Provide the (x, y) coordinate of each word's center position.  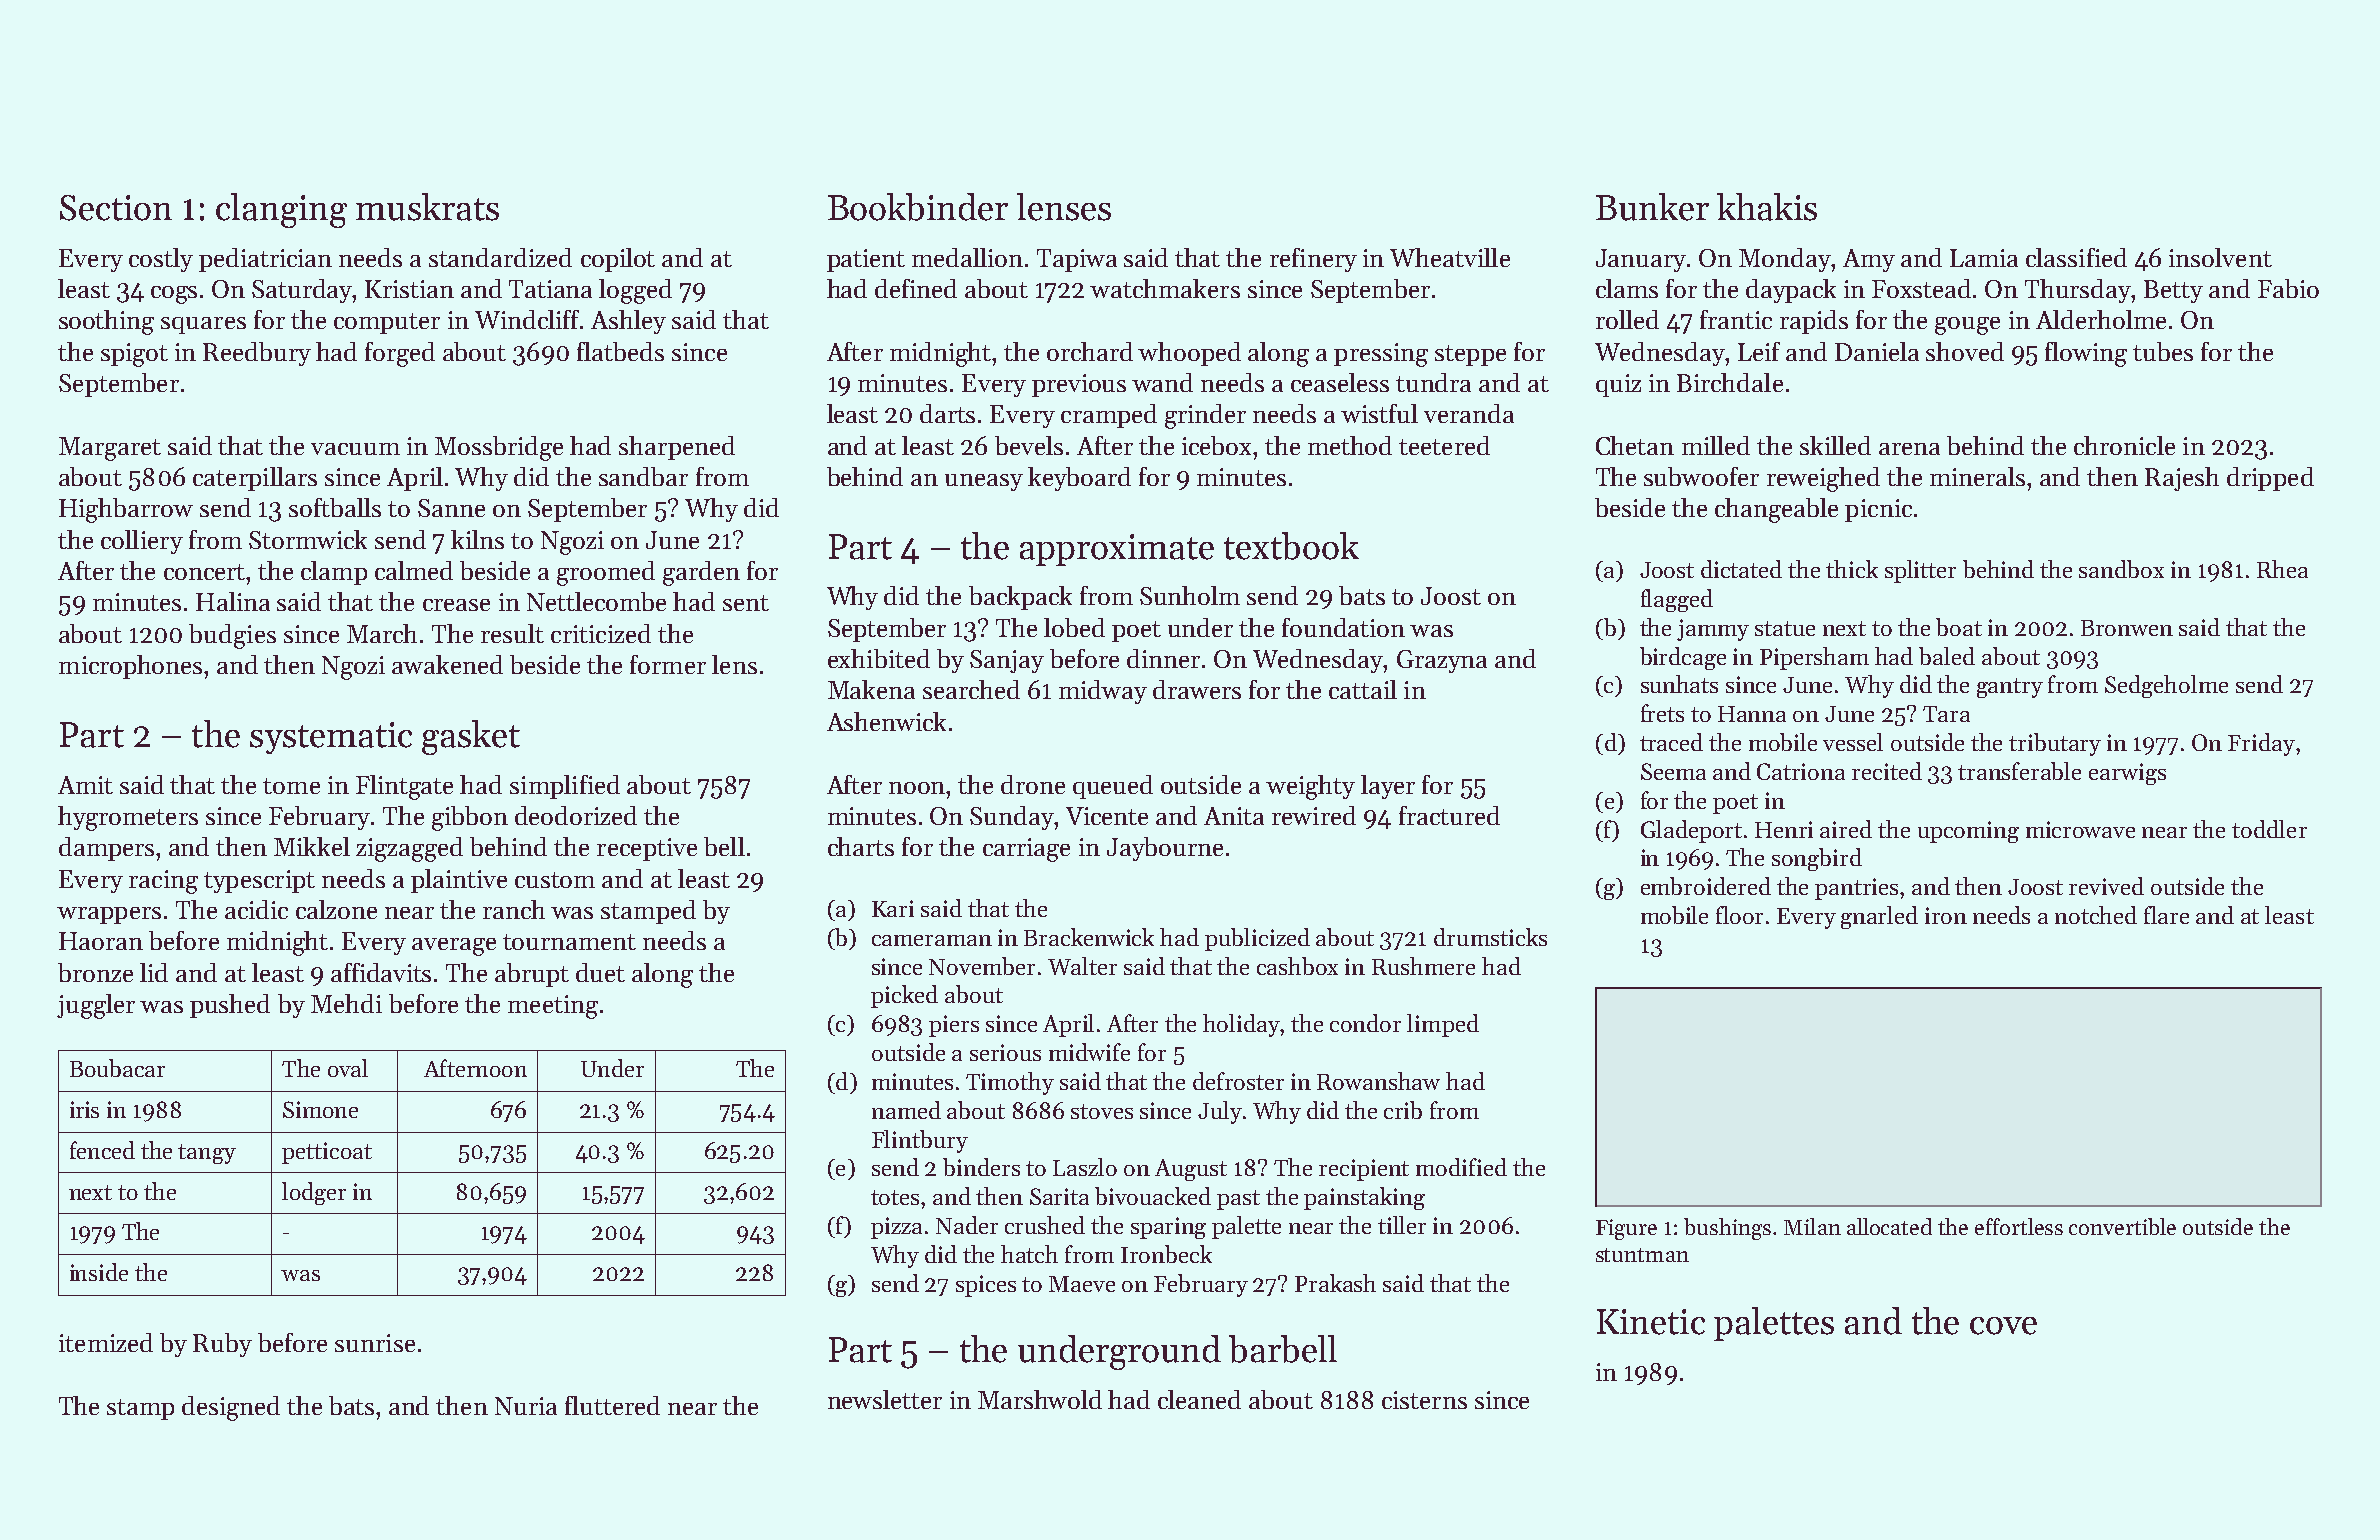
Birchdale (1730, 382)
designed (231, 1408)
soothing (106, 322)
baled (1947, 656)
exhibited (879, 658)
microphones (130, 667)
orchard (1090, 351)
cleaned (1199, 1399)
